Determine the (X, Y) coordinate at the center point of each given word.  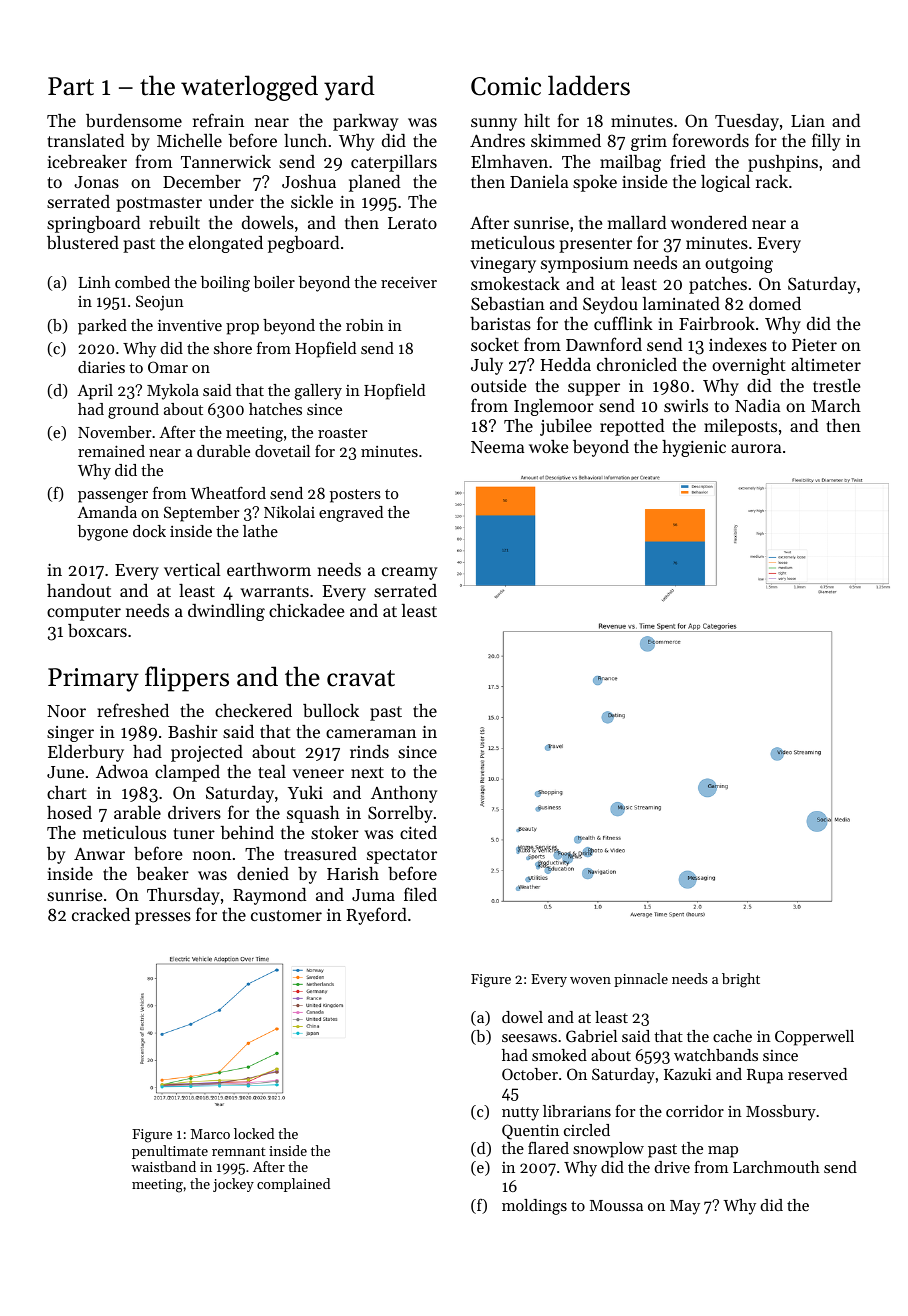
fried (688, 161)
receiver (409, 282)
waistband (163, 1166)
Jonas (96, 182)
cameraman (371, 733)
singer (70, 734)
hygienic (694, 448)
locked (254, 1133)
